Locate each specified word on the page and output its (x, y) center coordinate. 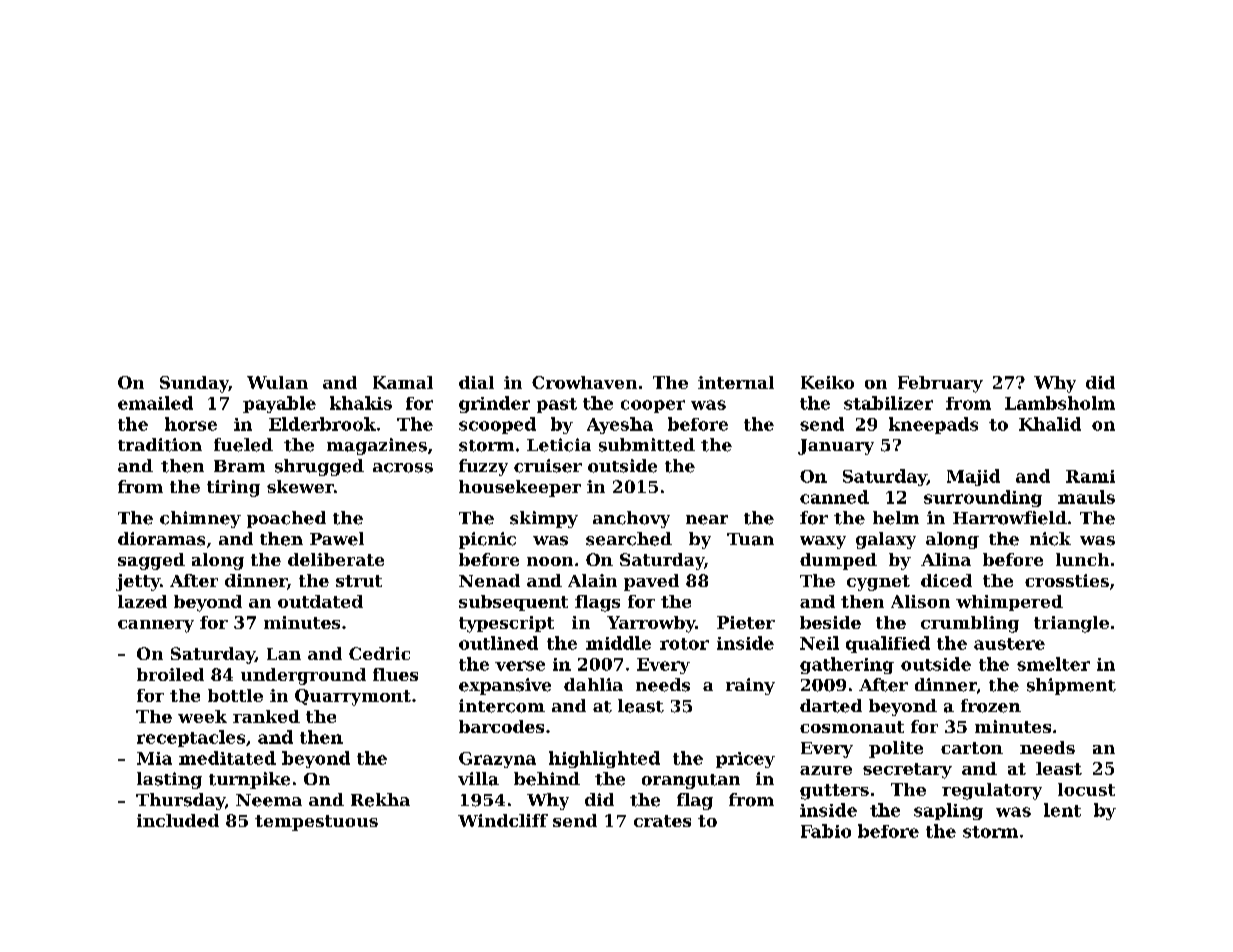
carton (972, 748)
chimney (200, 519)
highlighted (604, 759)
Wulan (277, 382)
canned (834, 497)
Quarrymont (353, 697)
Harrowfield (1010, 518)
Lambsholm (1060, 403)
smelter (1053, 664)
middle (618, 643)
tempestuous (316, 823)
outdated (320, 601)
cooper (653, 406)
